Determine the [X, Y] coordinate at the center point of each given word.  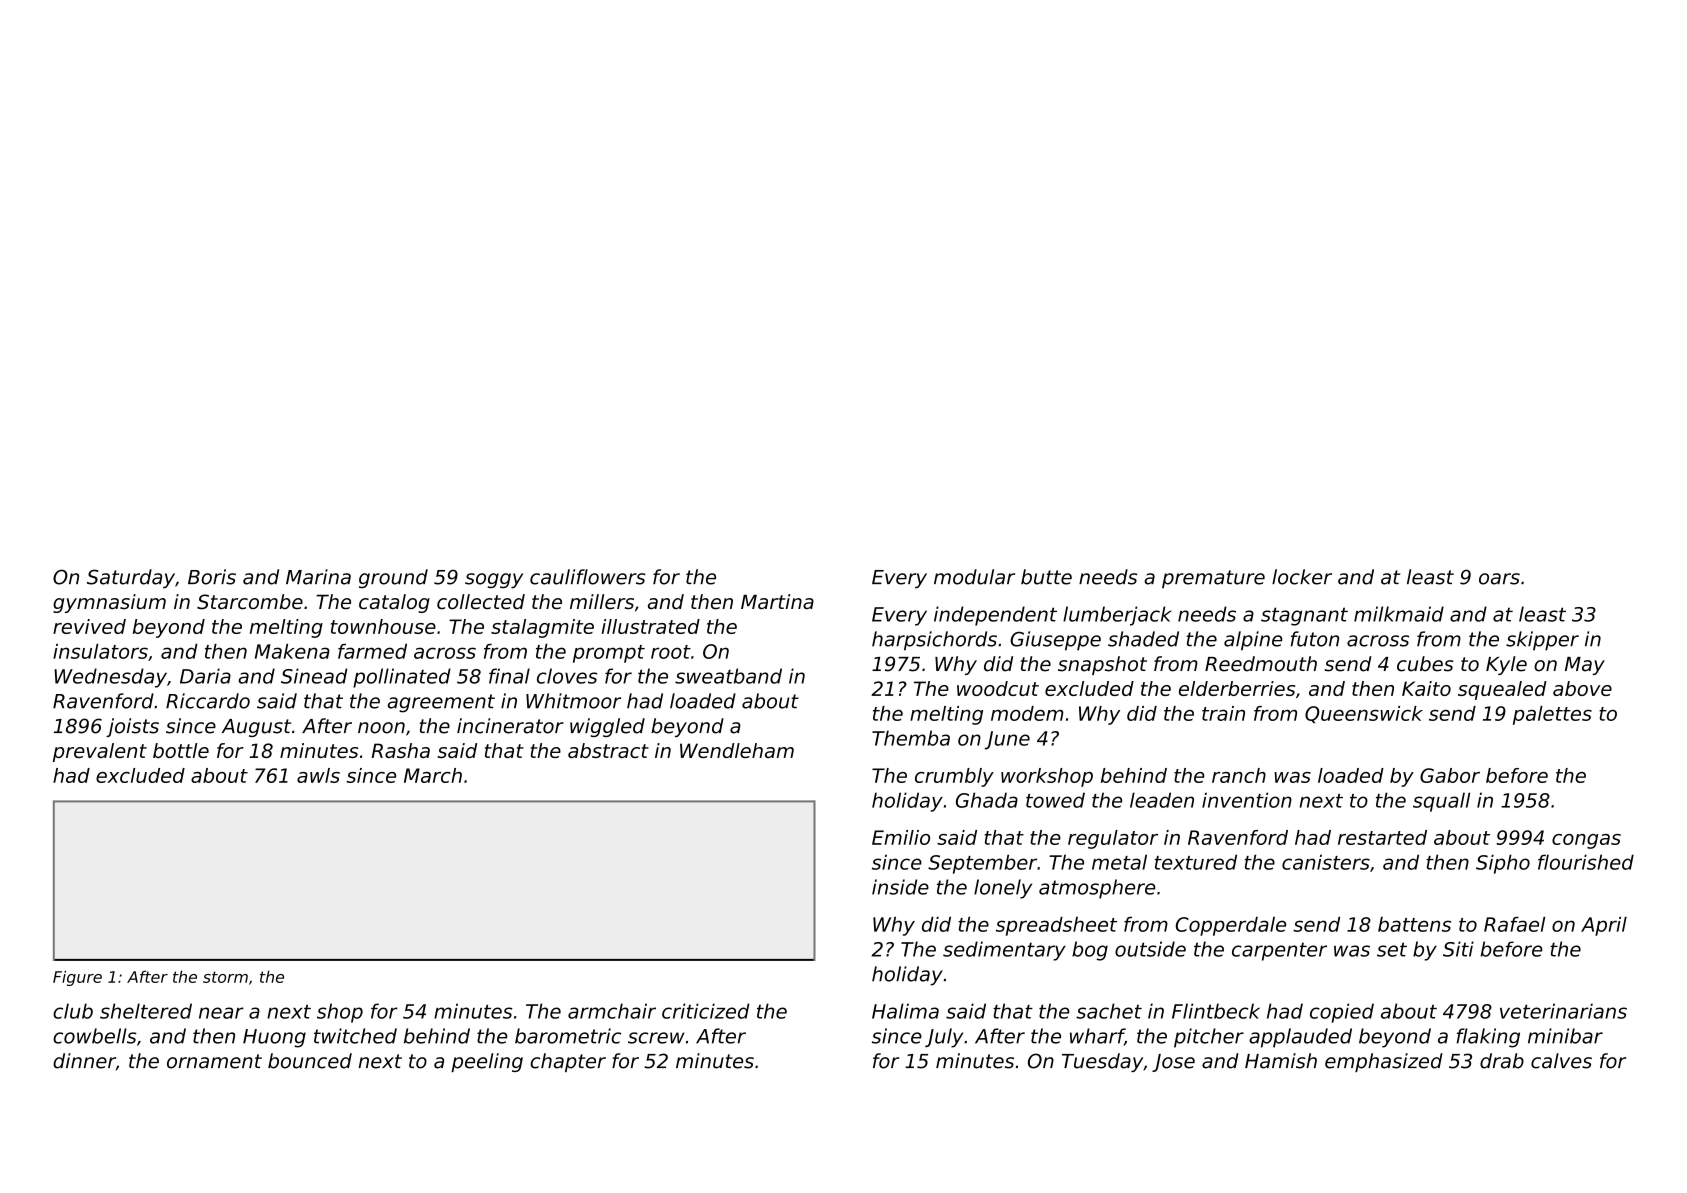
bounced [310, 1061]
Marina [318, 577]
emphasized [1384, 1062]
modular [974, 577]
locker [1302, 577]
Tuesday [1102, 1062]
